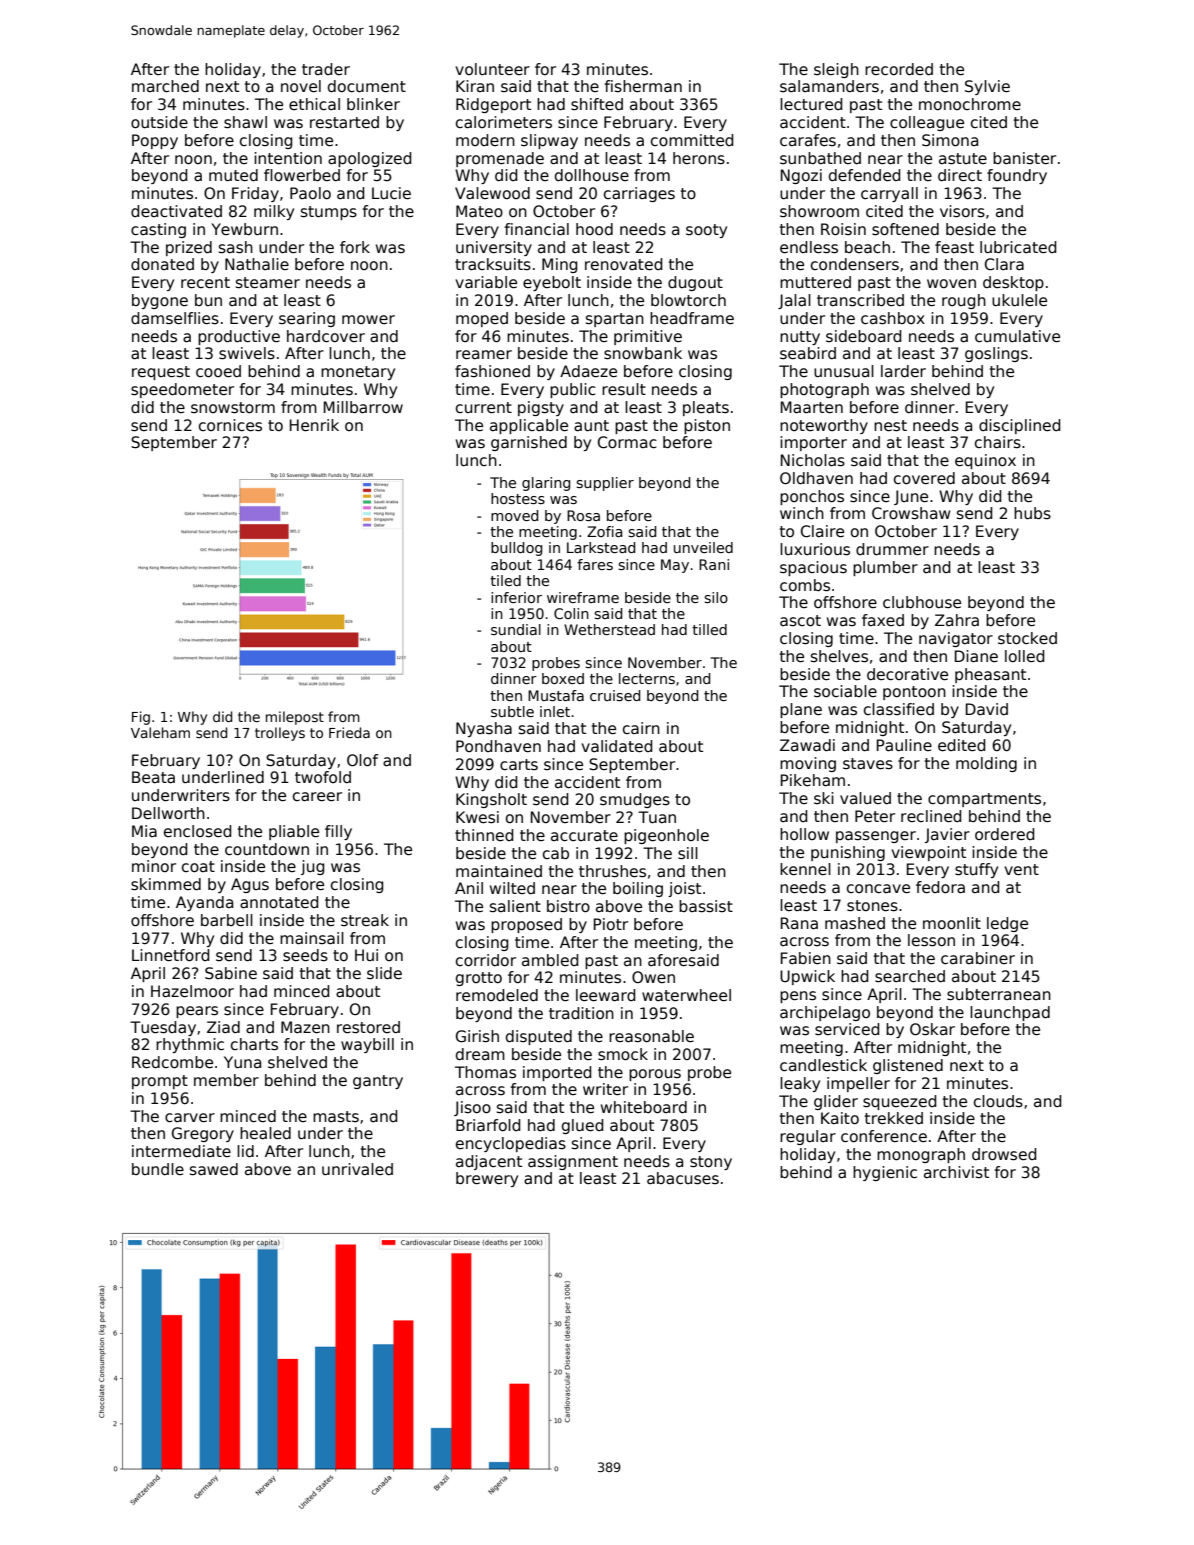 This screenshot has width=1194, height=1545. Describe the element at coordinates (214, 1169) in the screenshot. I see `sawed` at that location.
